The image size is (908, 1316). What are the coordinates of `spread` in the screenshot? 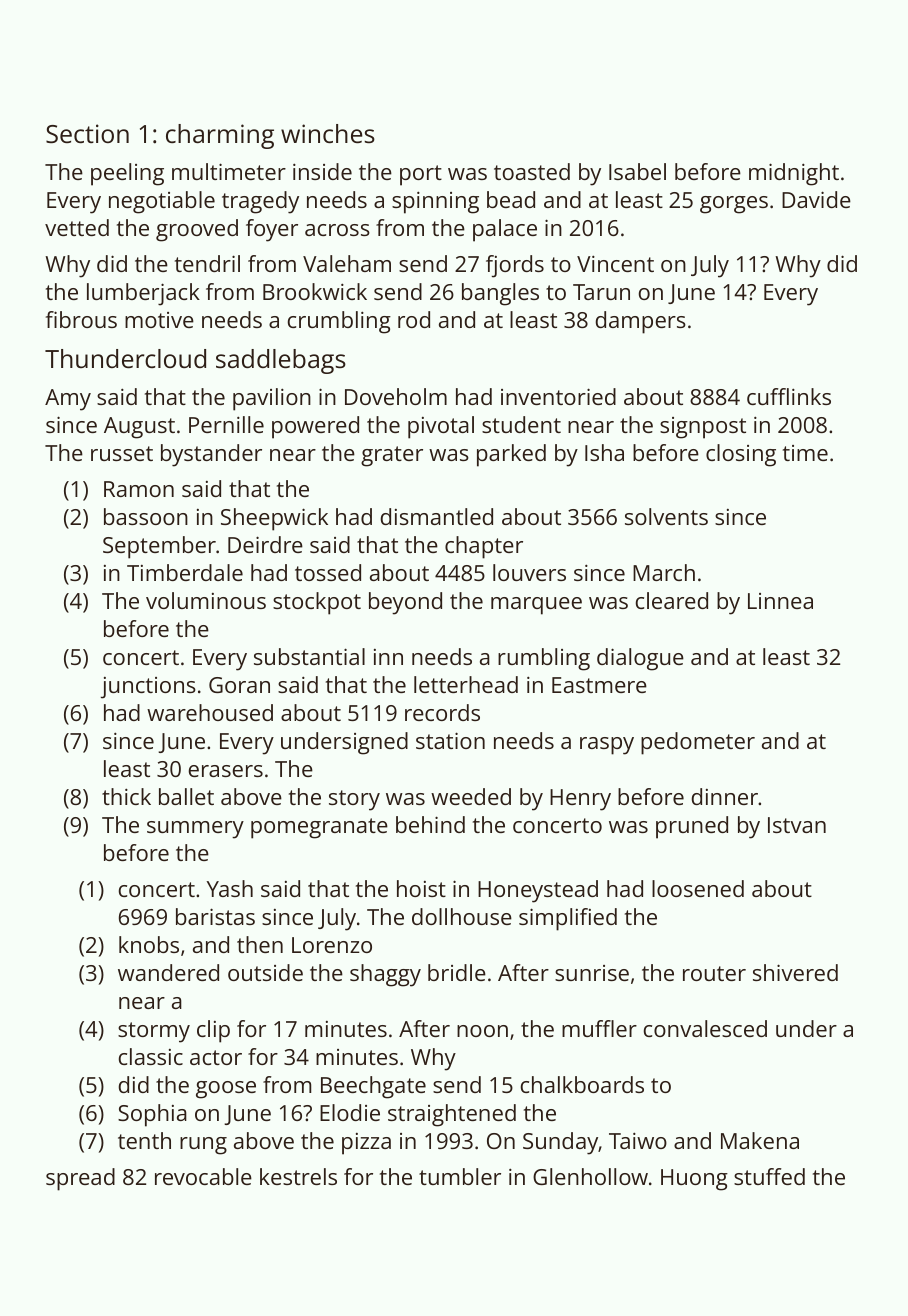 It's located at (80, 1179).
